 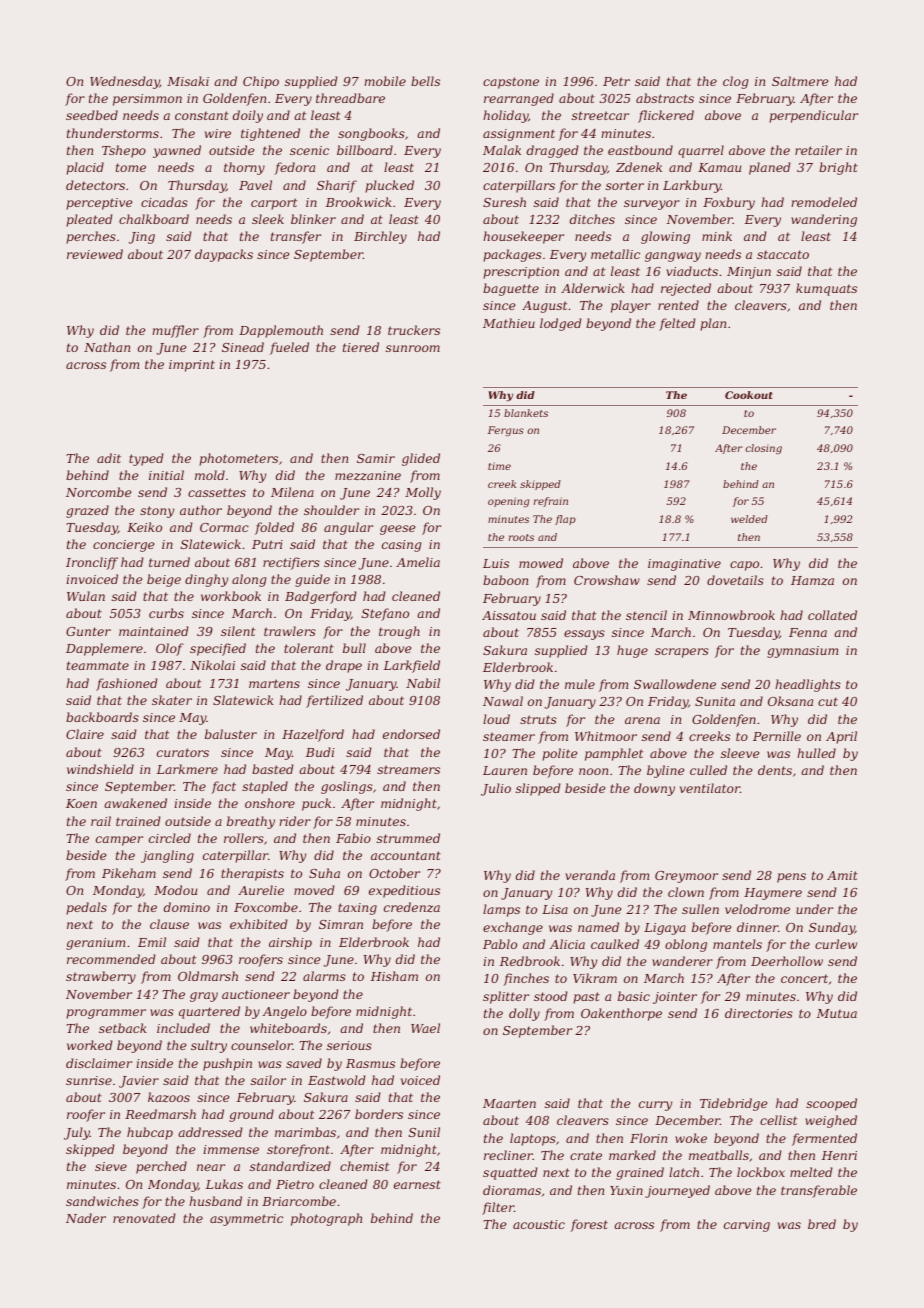 I want to click on mezzanine, so click(x=368, y=476).
